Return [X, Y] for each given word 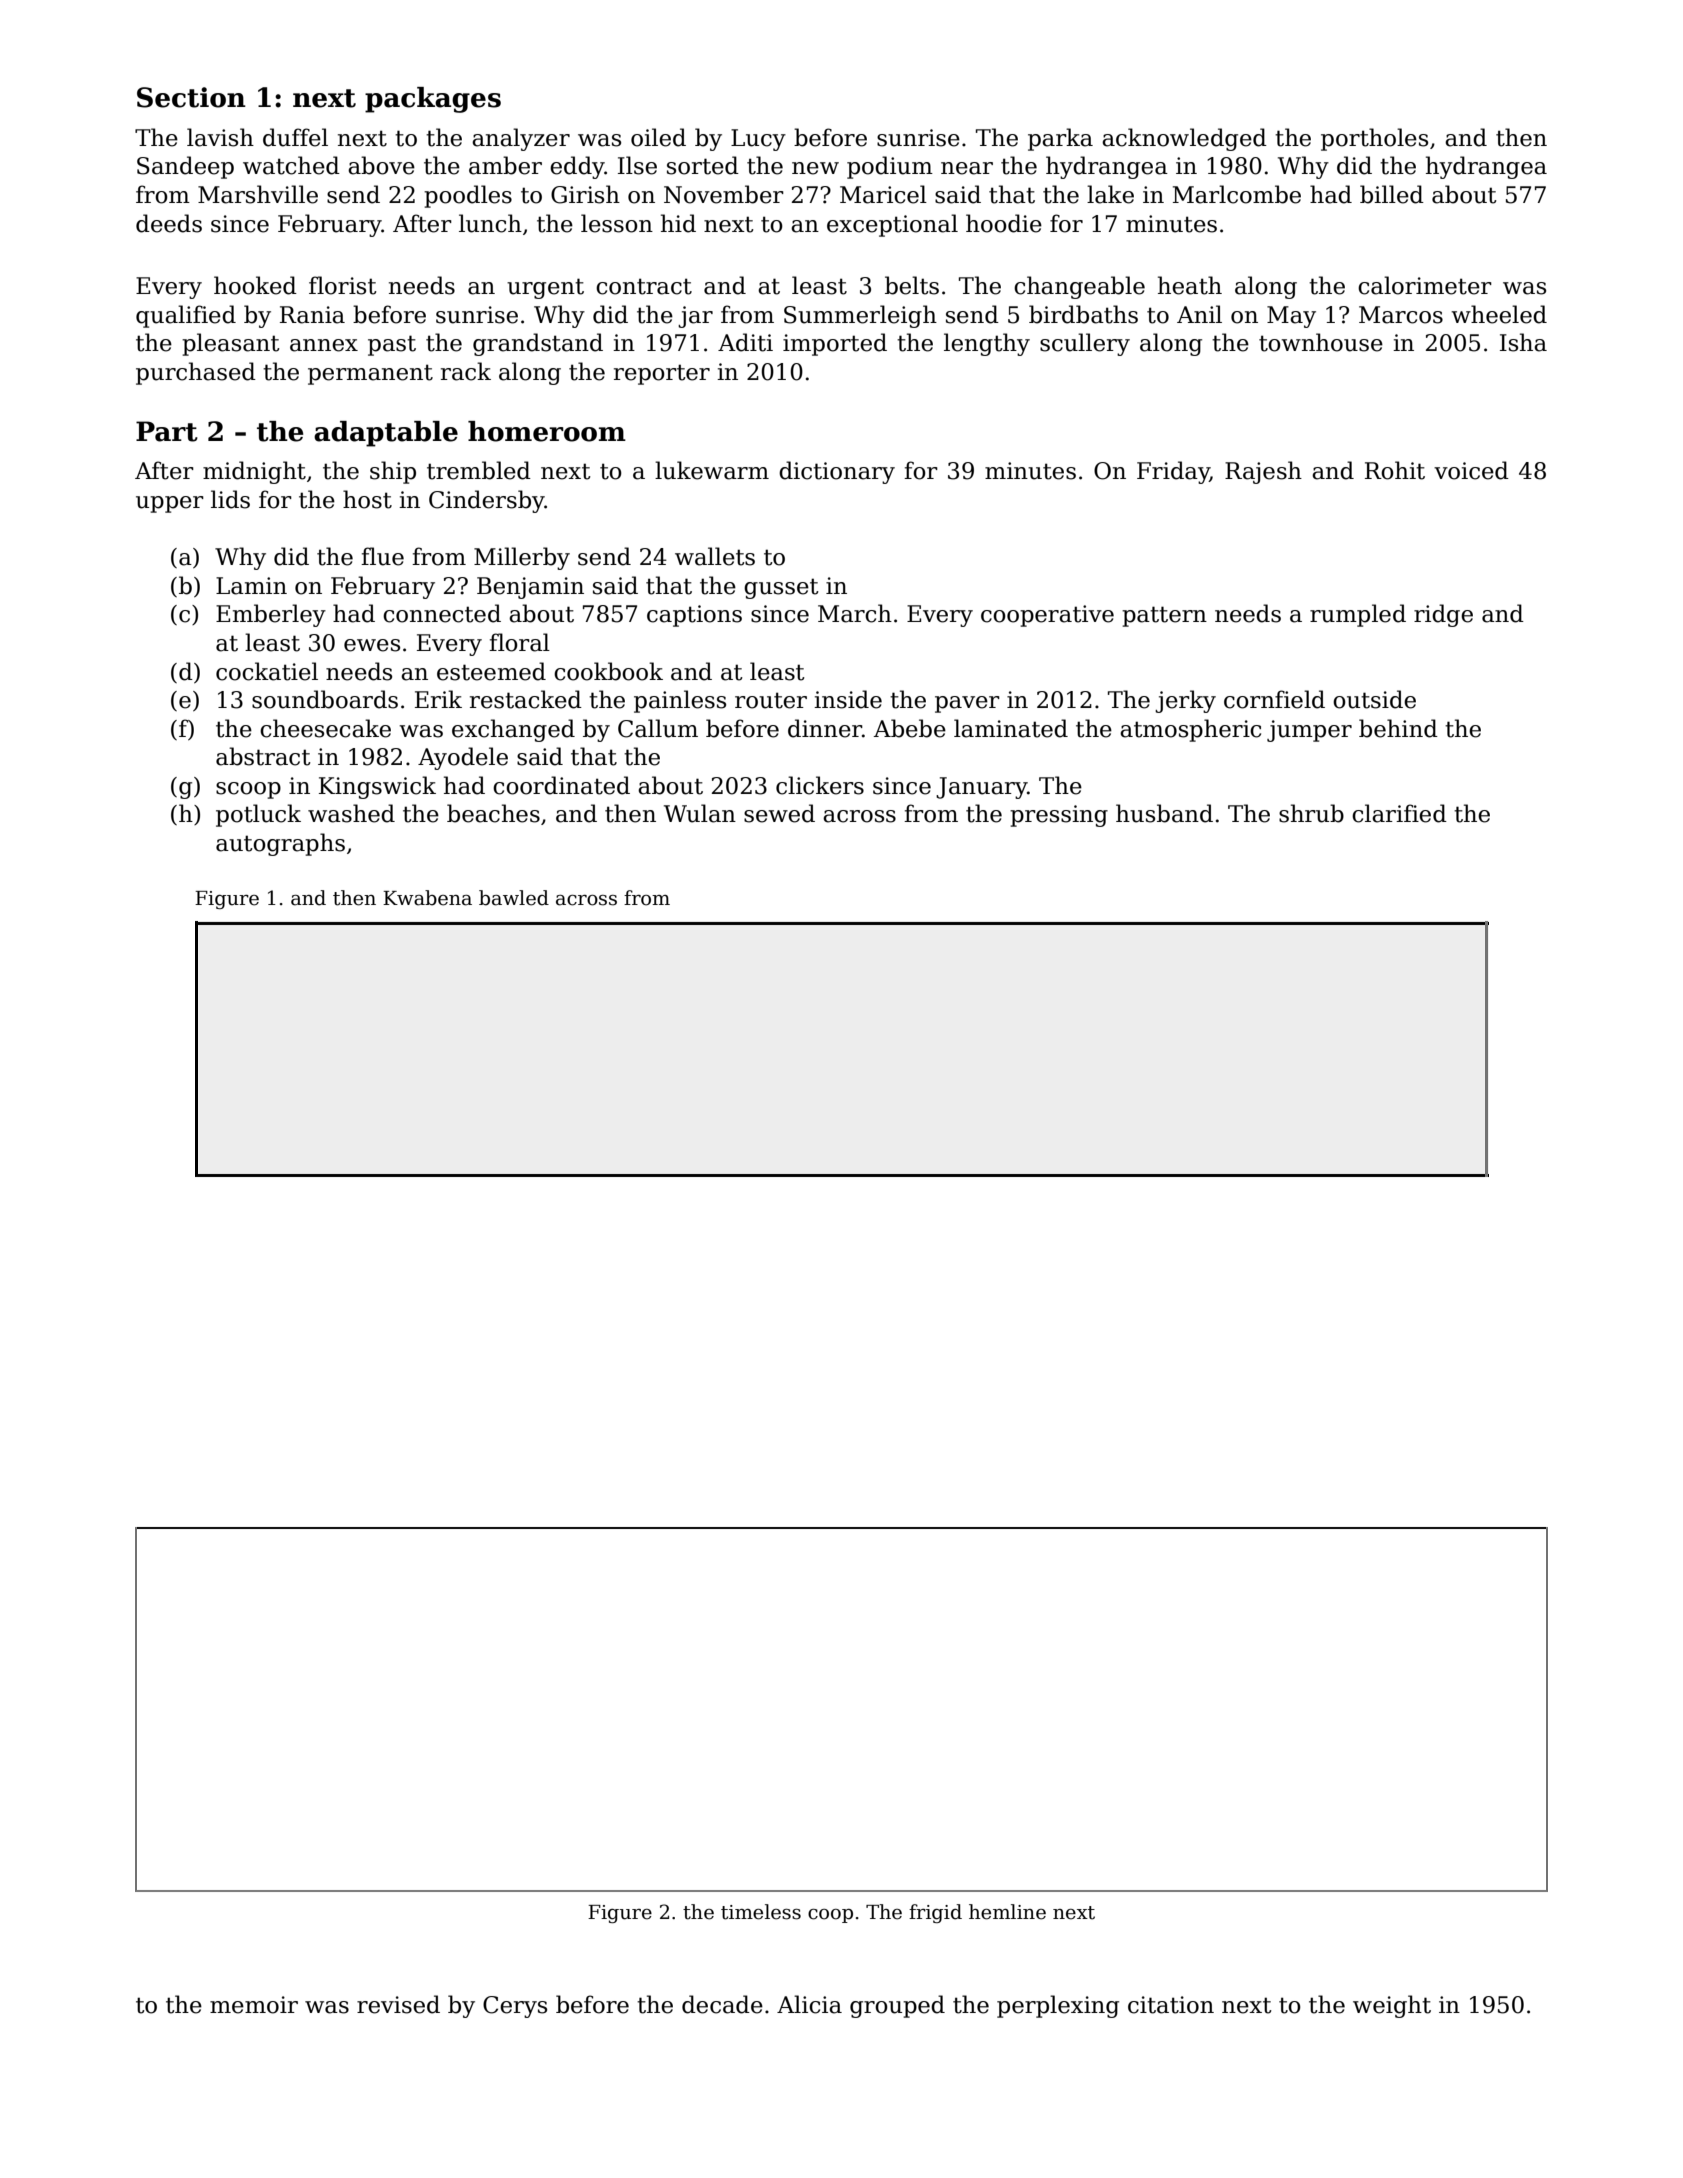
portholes [1374, 139]
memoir [254, 2005]
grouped [897, 2006]
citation [1171, 2005]
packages [433, 100]
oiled [658, 137]
